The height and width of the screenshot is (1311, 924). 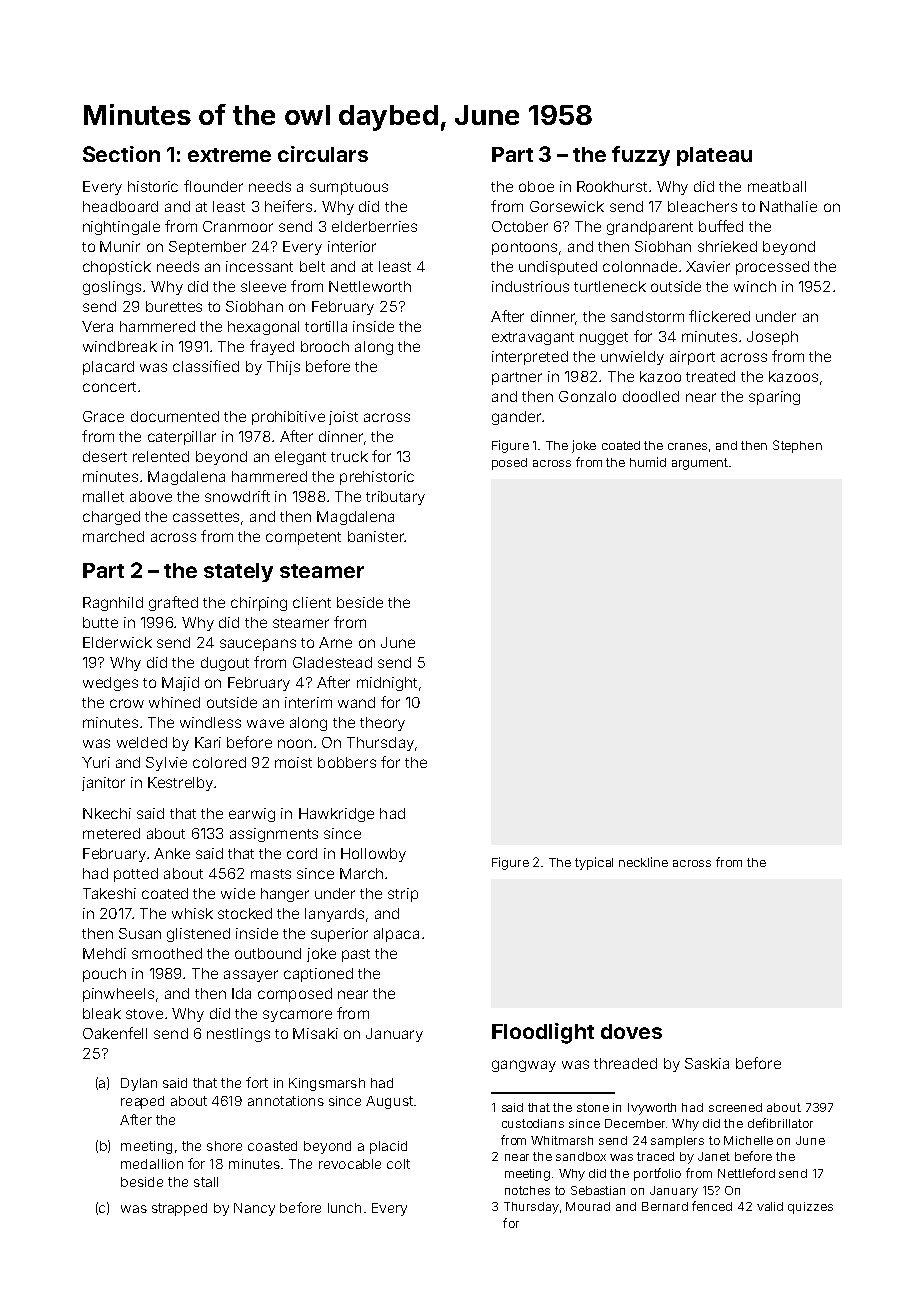 What do you see at coordinates (259, 266) in the screenshot?
I see `incessant` at bounding box center [259, 266].
